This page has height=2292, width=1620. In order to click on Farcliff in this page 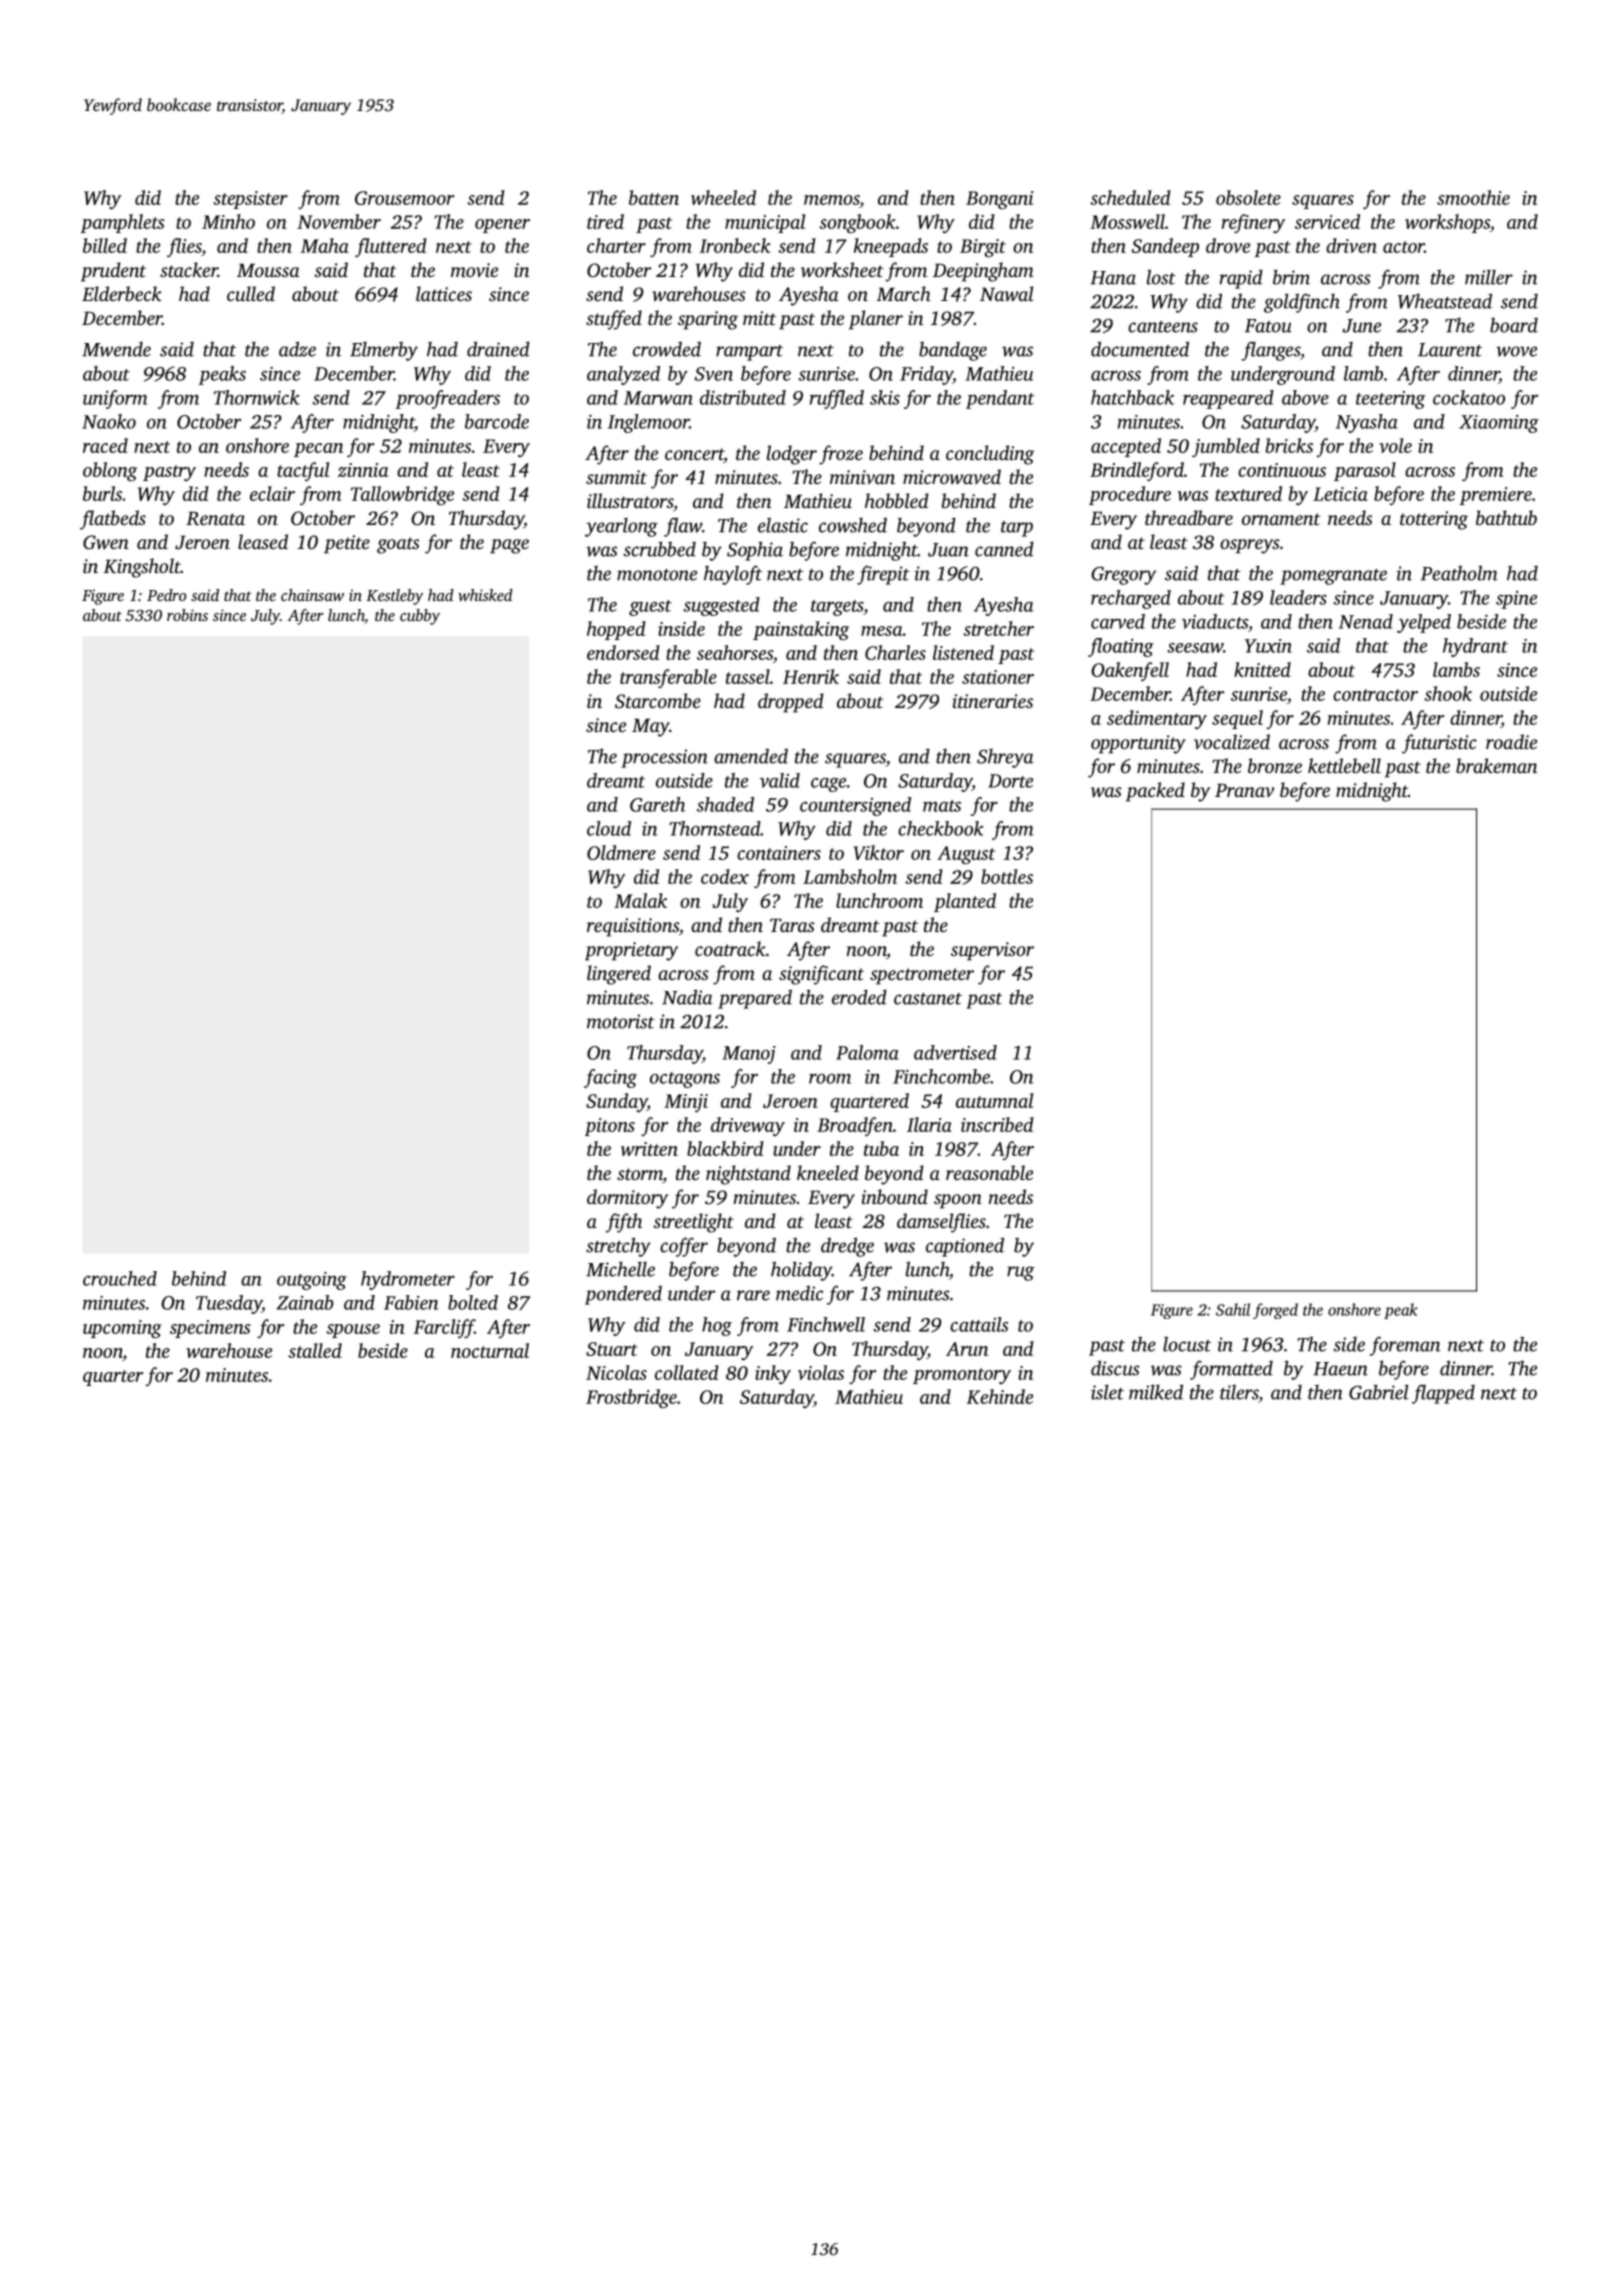, I will do `click(444, 1328)`.
